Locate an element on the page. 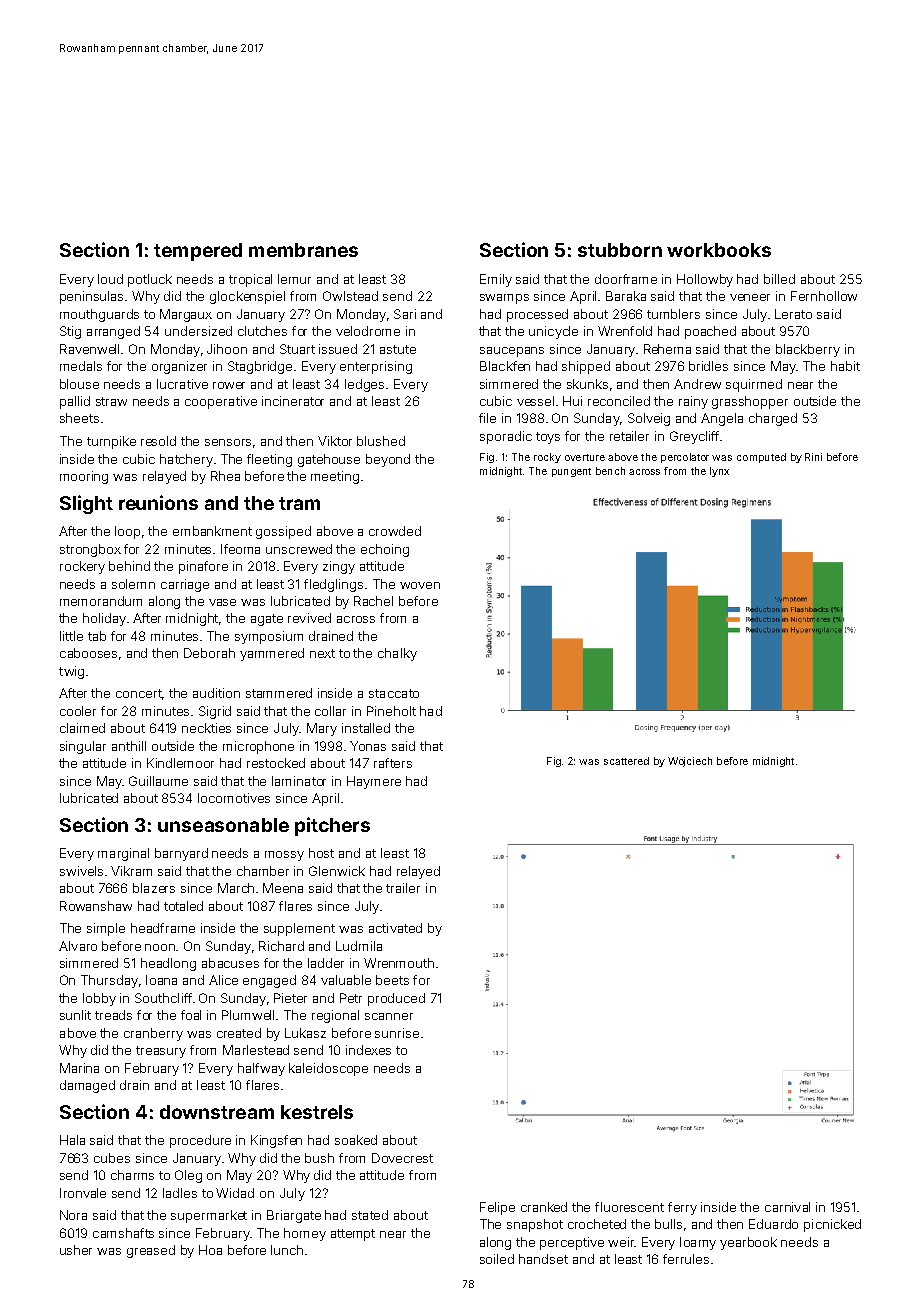  medals is located at coordinates (81, 366).
